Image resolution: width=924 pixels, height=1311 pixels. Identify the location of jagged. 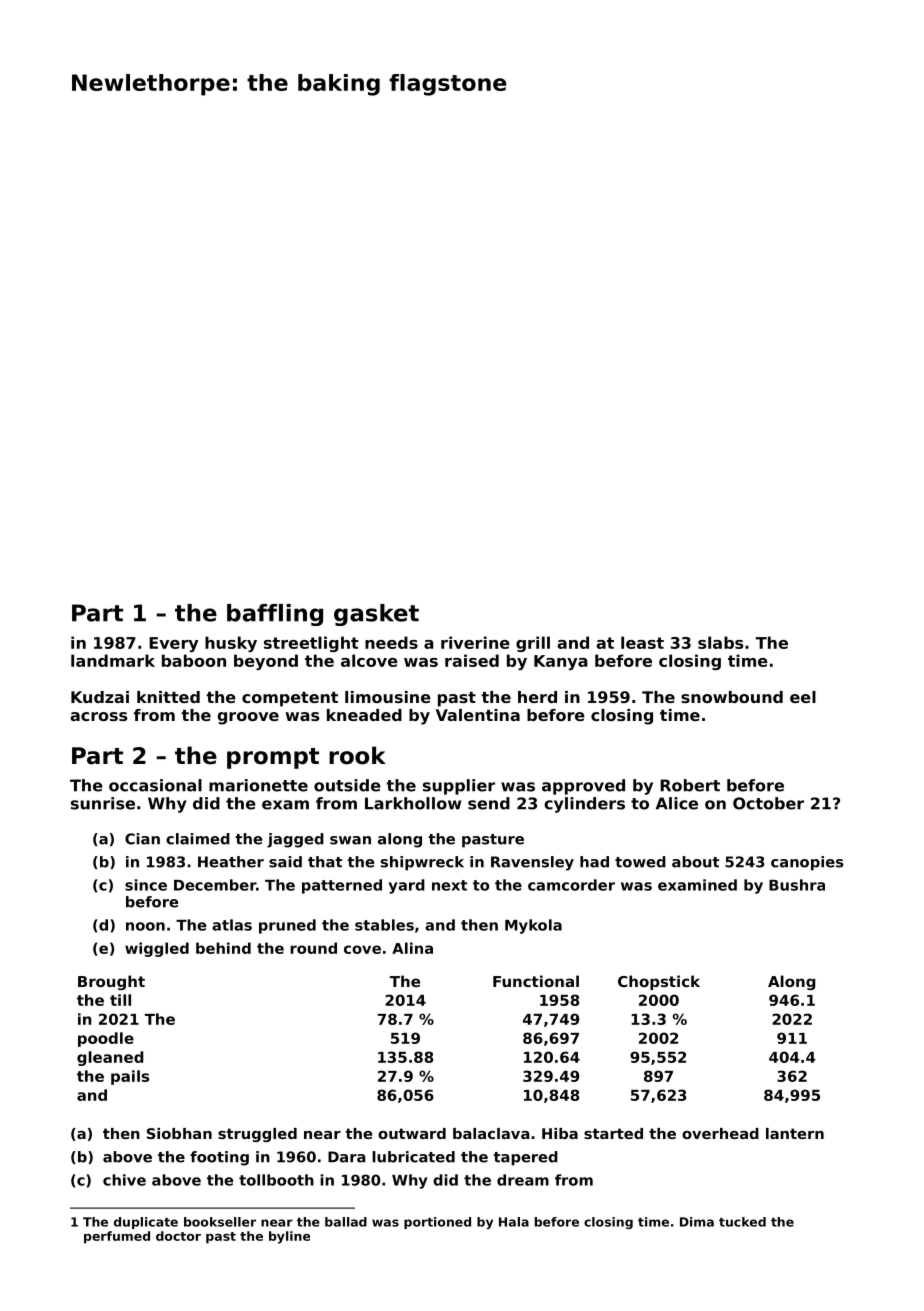
(295, 840).
